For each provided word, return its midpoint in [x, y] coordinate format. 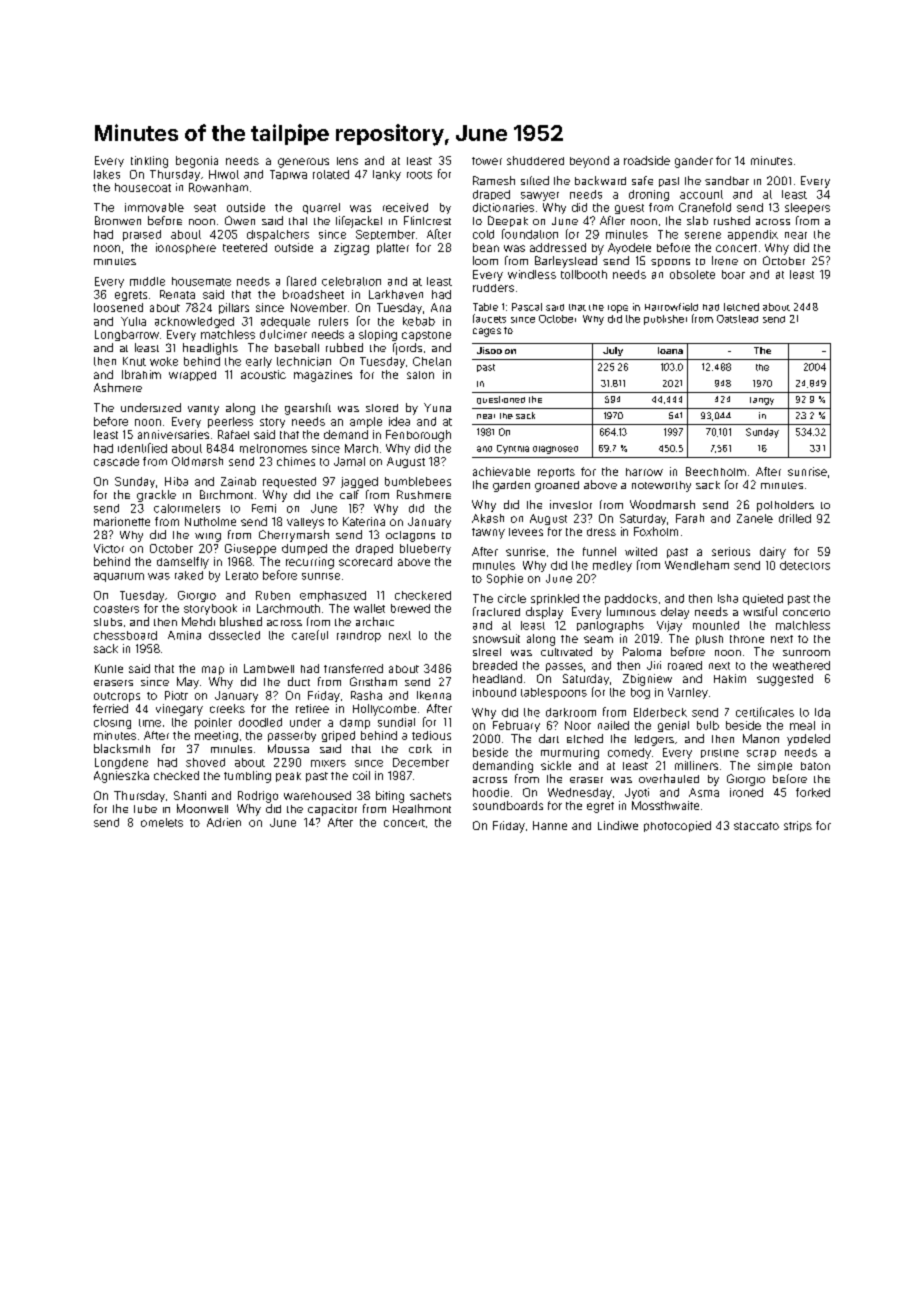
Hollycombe [384, 710]
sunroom [806, 653]
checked [176, 775]
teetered [245, 247]
